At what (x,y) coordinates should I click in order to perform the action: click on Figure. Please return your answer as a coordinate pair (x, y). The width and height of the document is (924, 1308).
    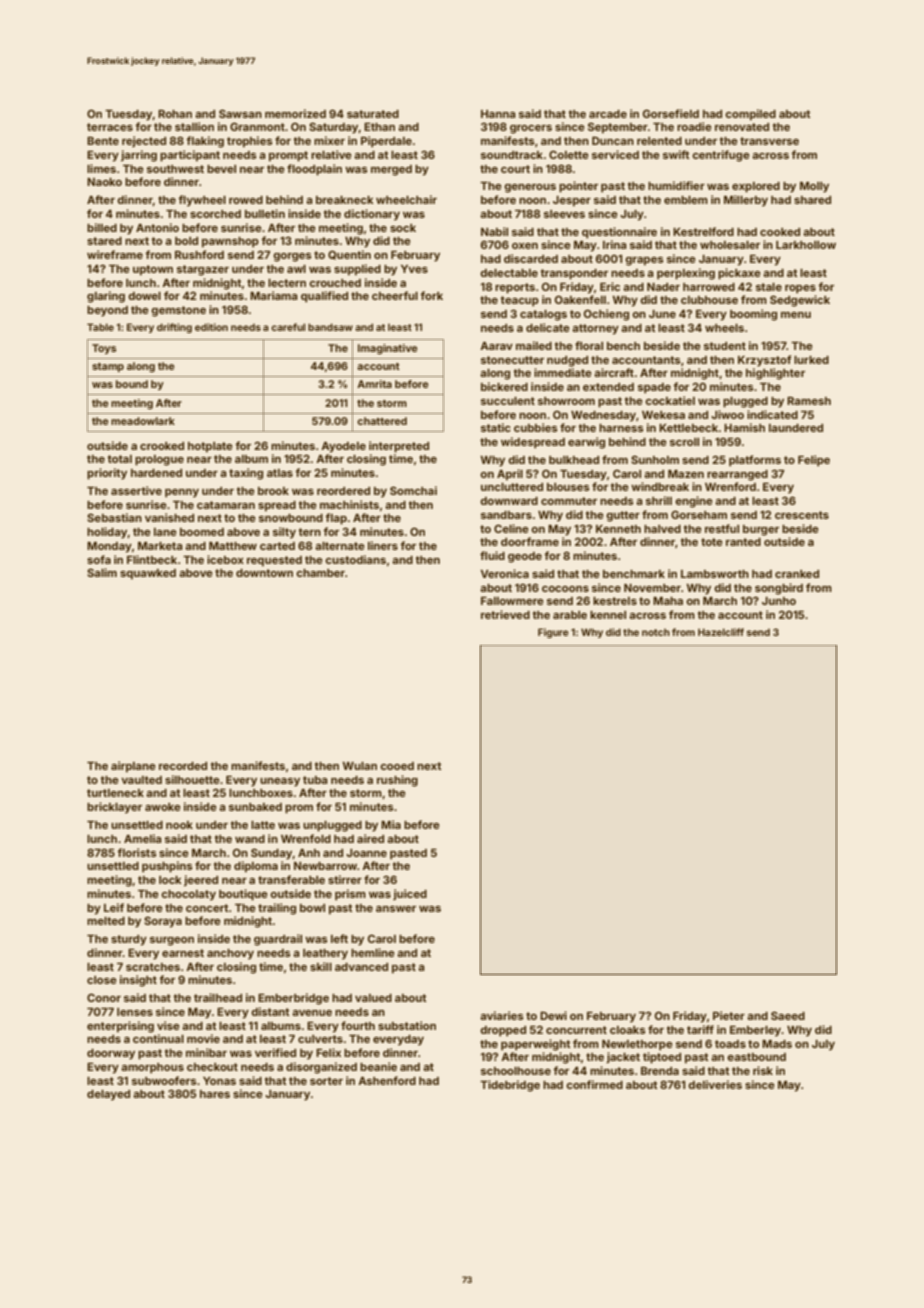
    Looking at the image, I should click on (553, 633).
